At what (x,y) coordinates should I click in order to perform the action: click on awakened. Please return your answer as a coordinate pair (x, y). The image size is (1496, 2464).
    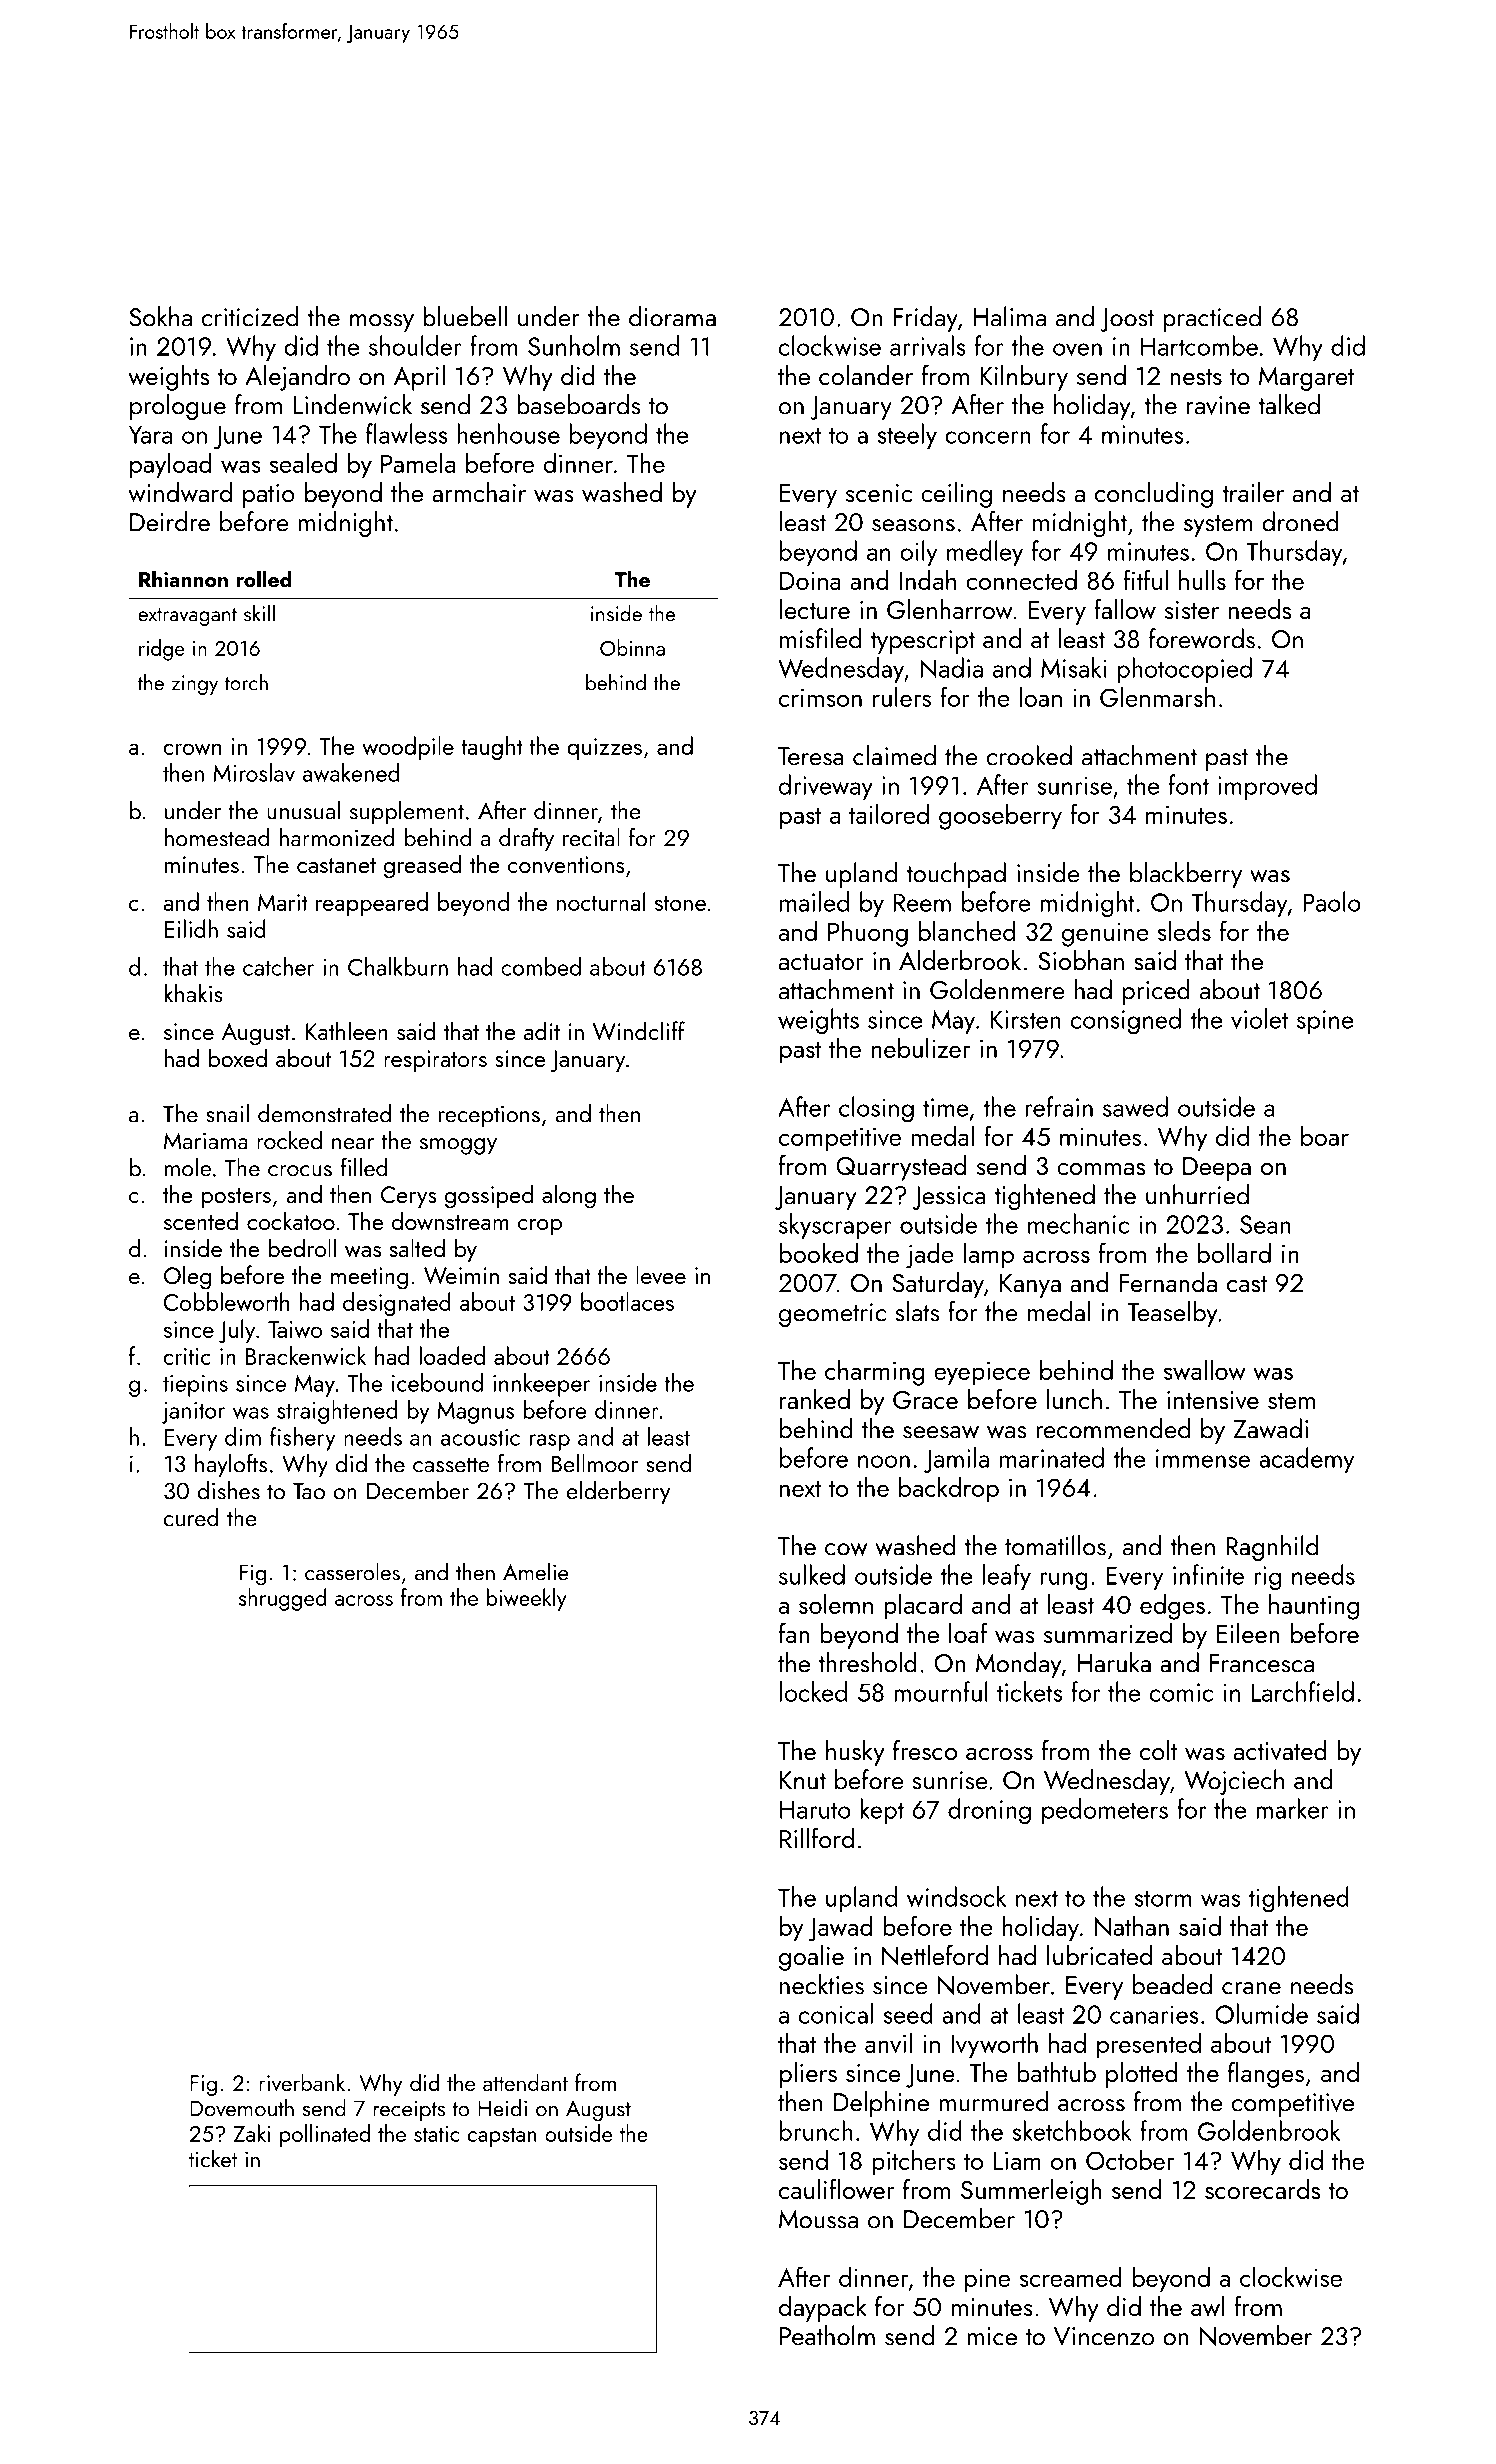
    Looking at the image, I should click on (351, 772).
